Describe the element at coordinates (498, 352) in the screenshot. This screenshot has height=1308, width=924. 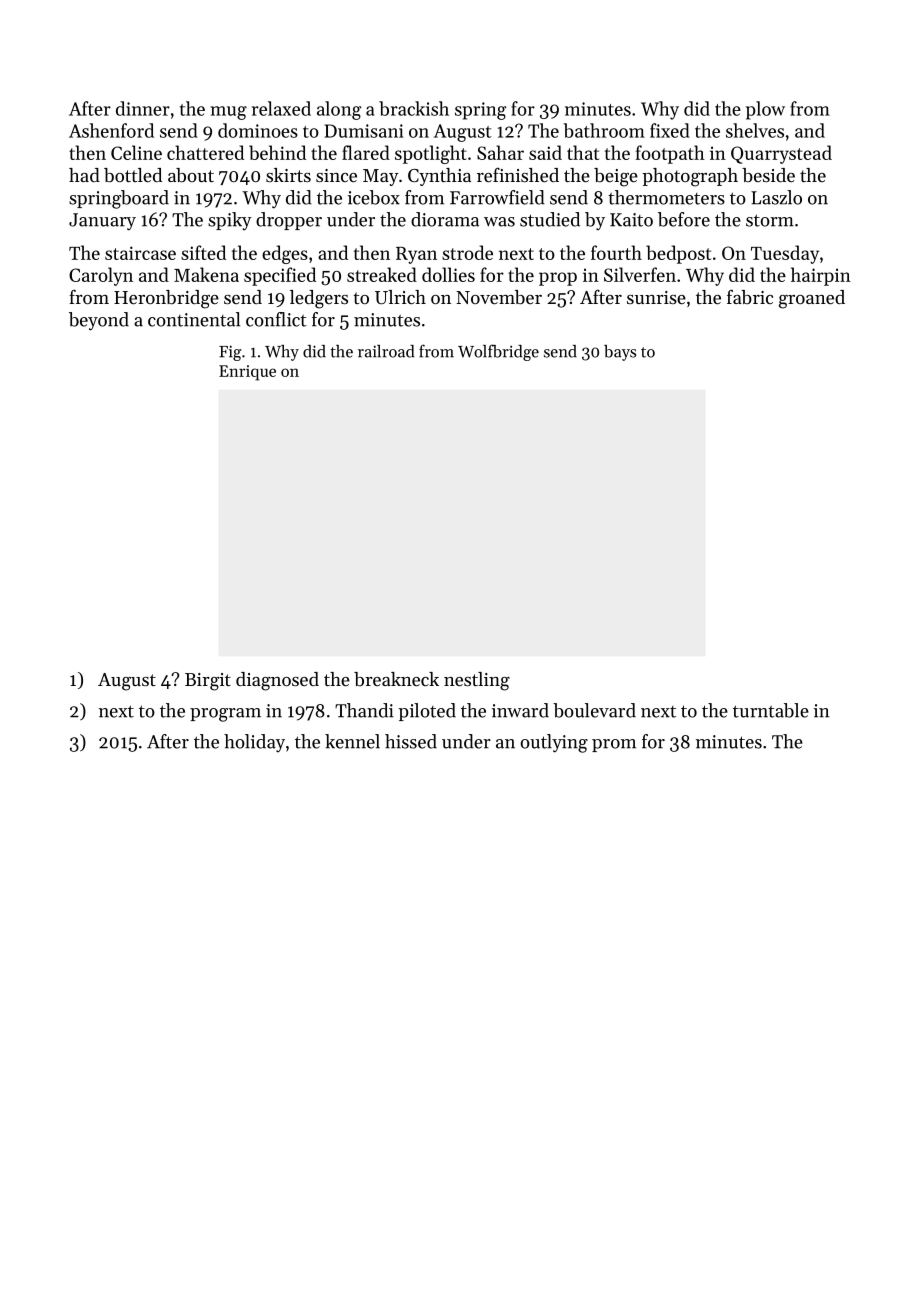
I see `Wolfbridge` at that location.
